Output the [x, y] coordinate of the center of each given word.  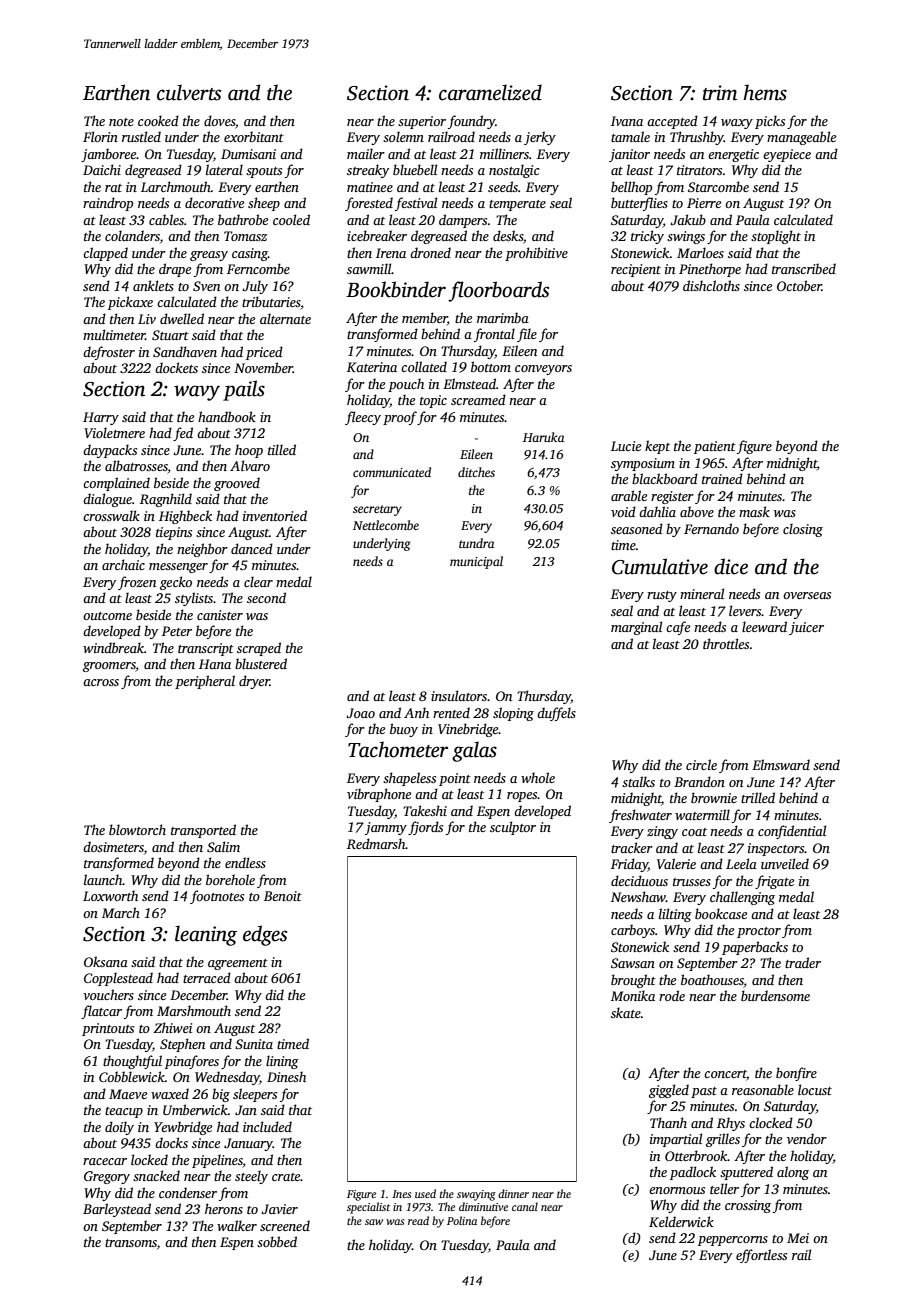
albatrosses [136, 467]
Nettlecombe [386, 525]
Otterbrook [696, 1155]
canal [525, 1206]
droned [430, 252]
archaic [123, 564]
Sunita [254, 1044]
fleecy [363, 418]
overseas [807, 595]
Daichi [102, 169]
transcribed [804, 268]
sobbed [277, 1241]
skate [626, 1012]
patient [715, 447]
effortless [761, 1256]
